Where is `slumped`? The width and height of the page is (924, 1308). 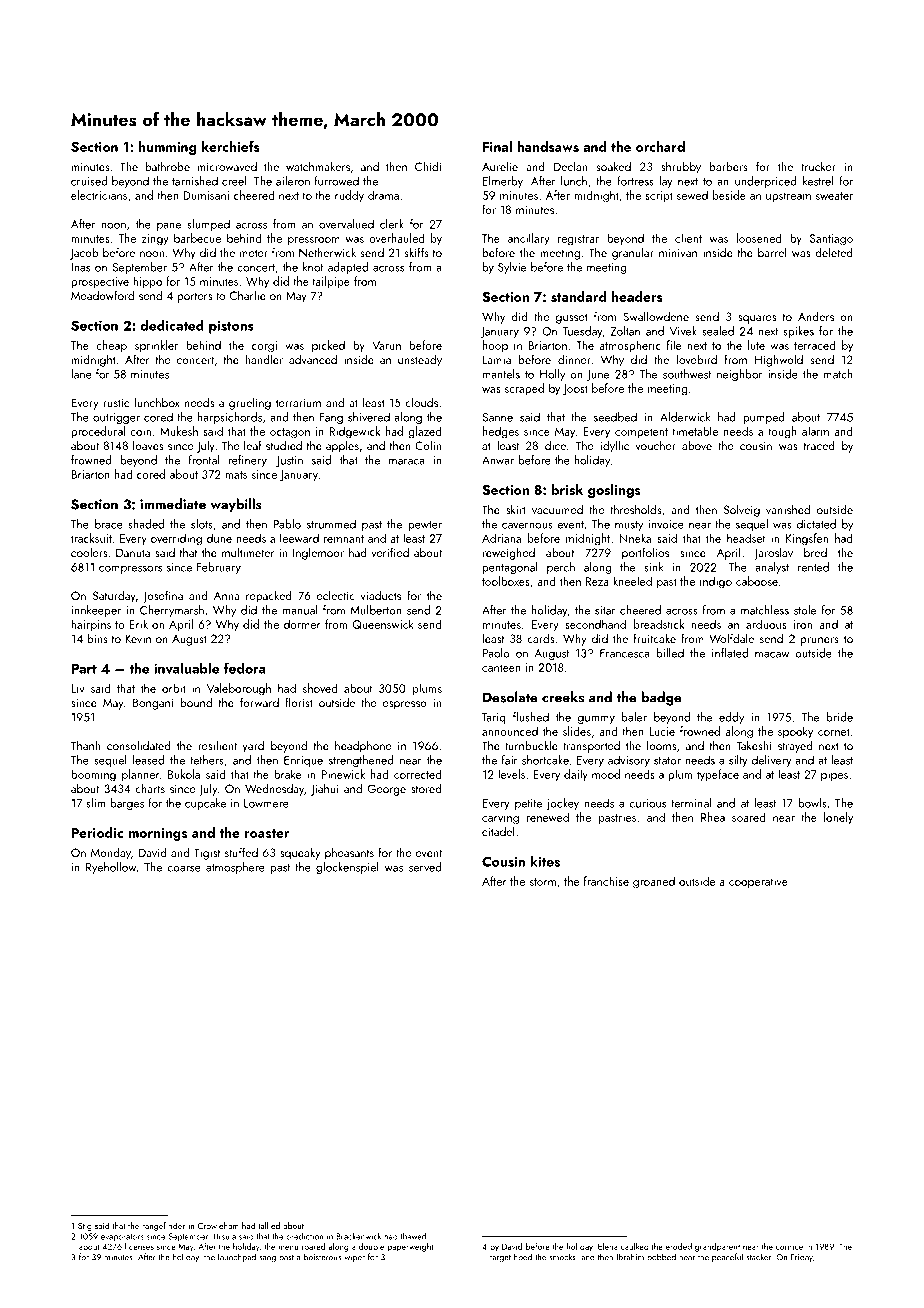
slumped is located at coordinates (208, 225).
